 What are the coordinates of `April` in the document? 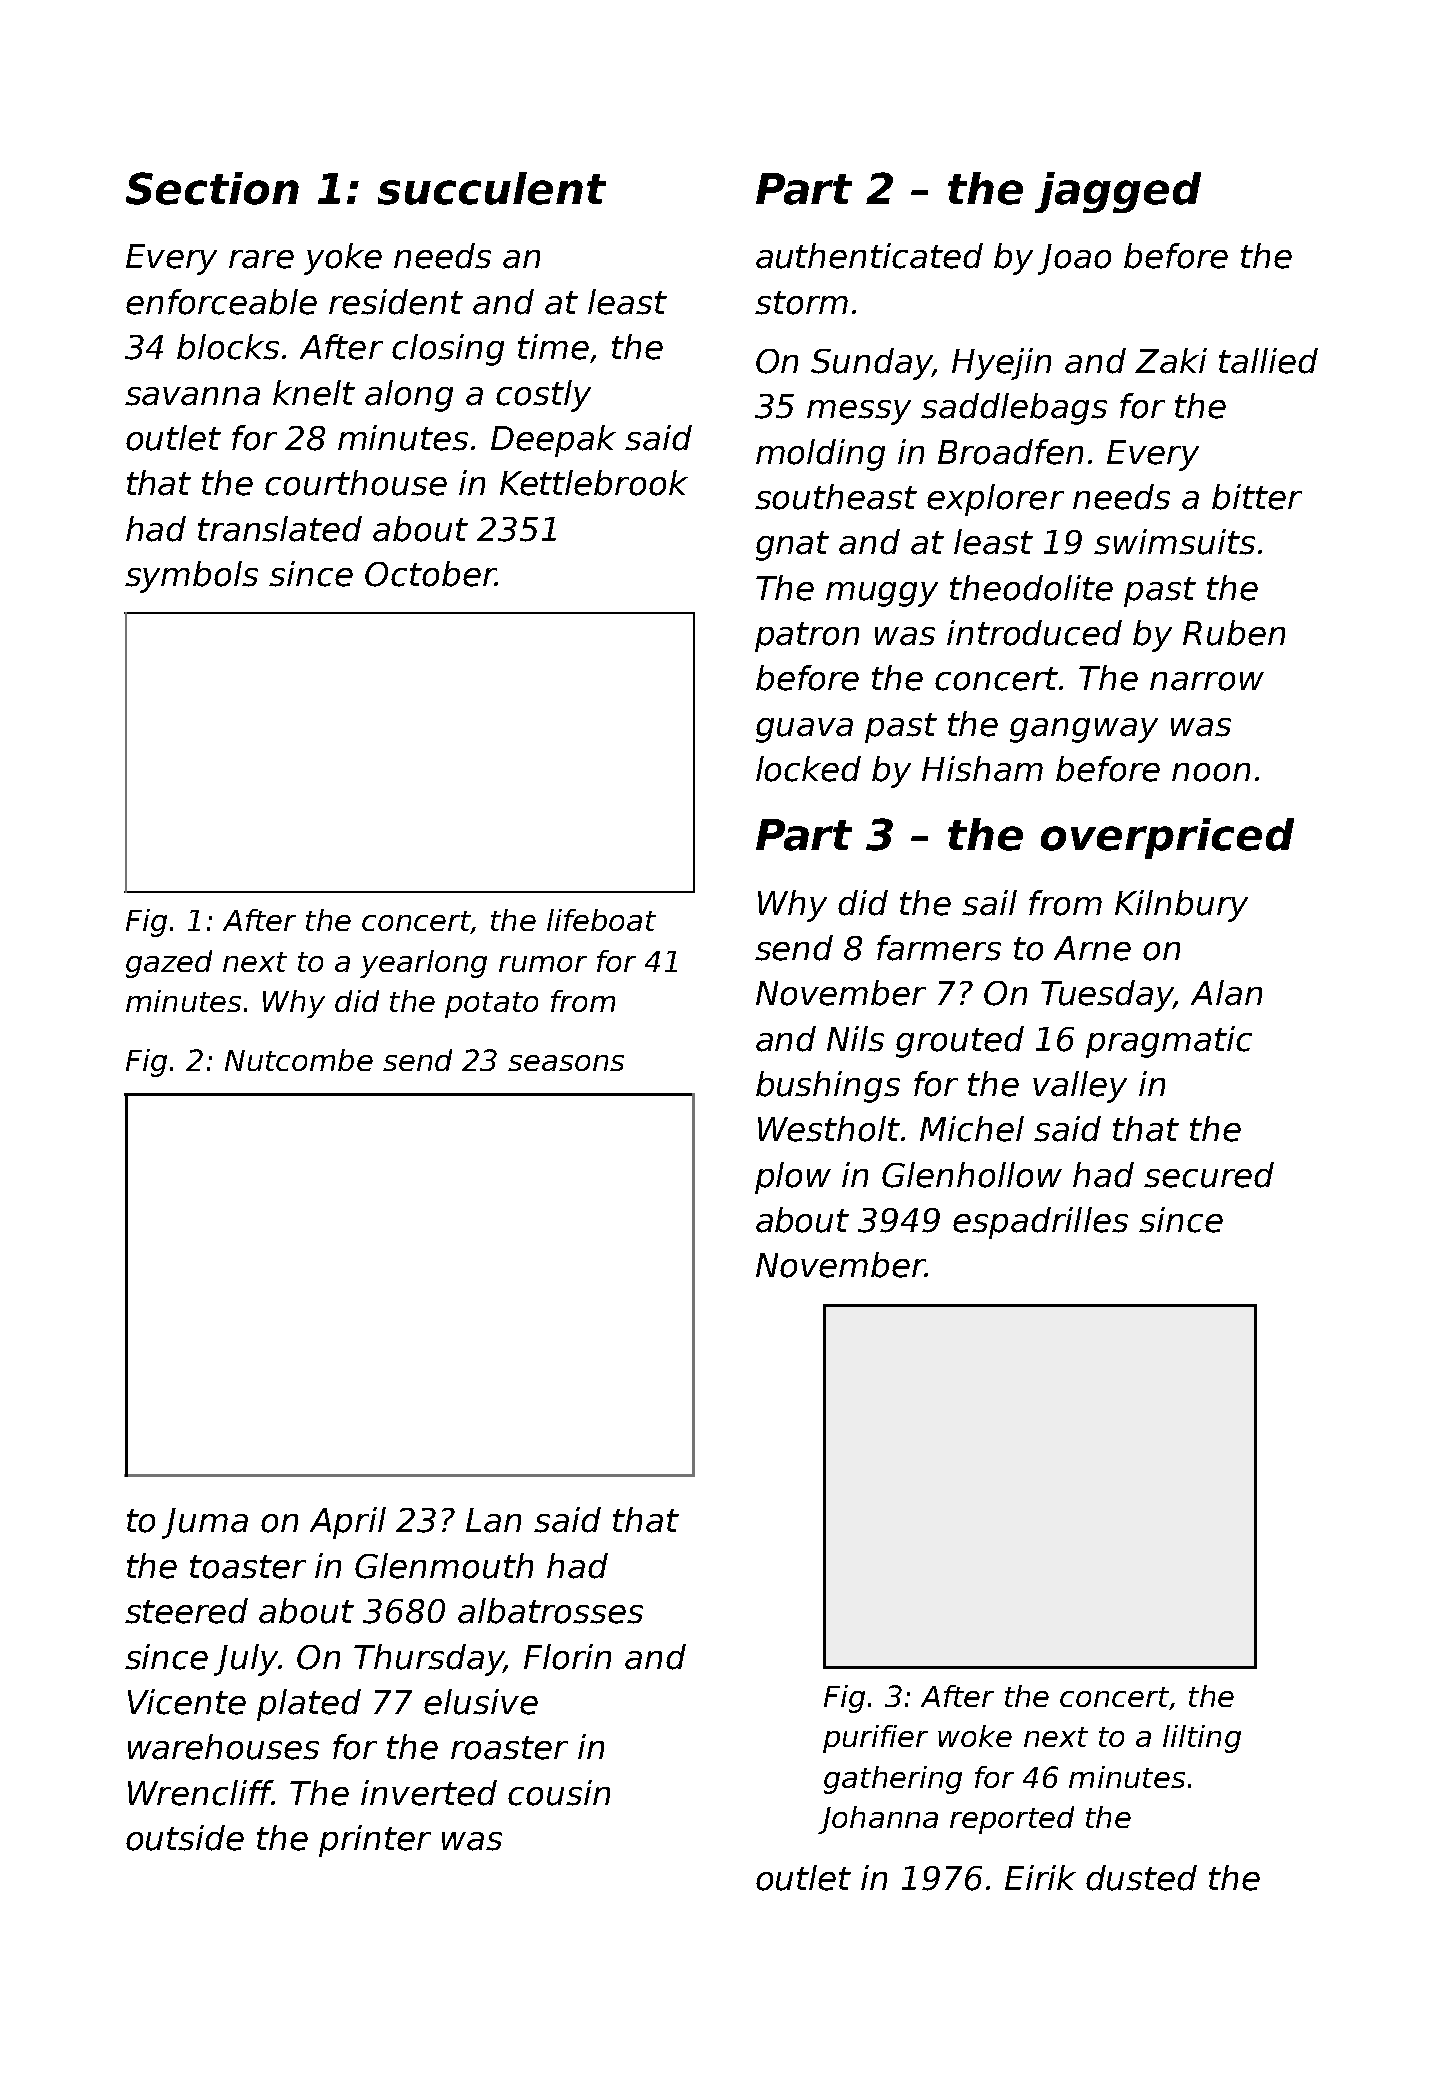 It's located at (348, 1523).
